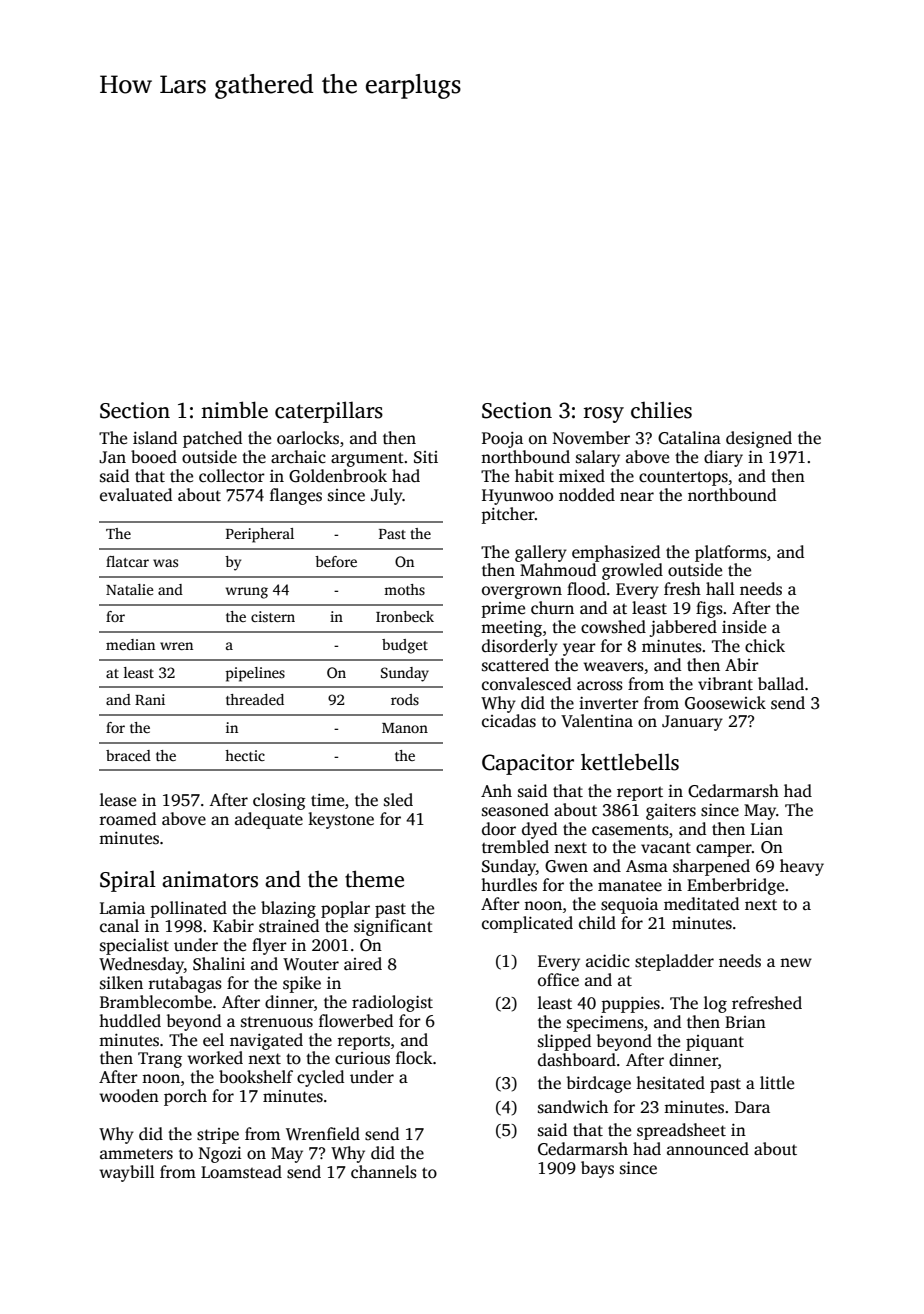 The width and height of the screenshot is (924, 1314). I want to click on blazing, so click(288, 909).
